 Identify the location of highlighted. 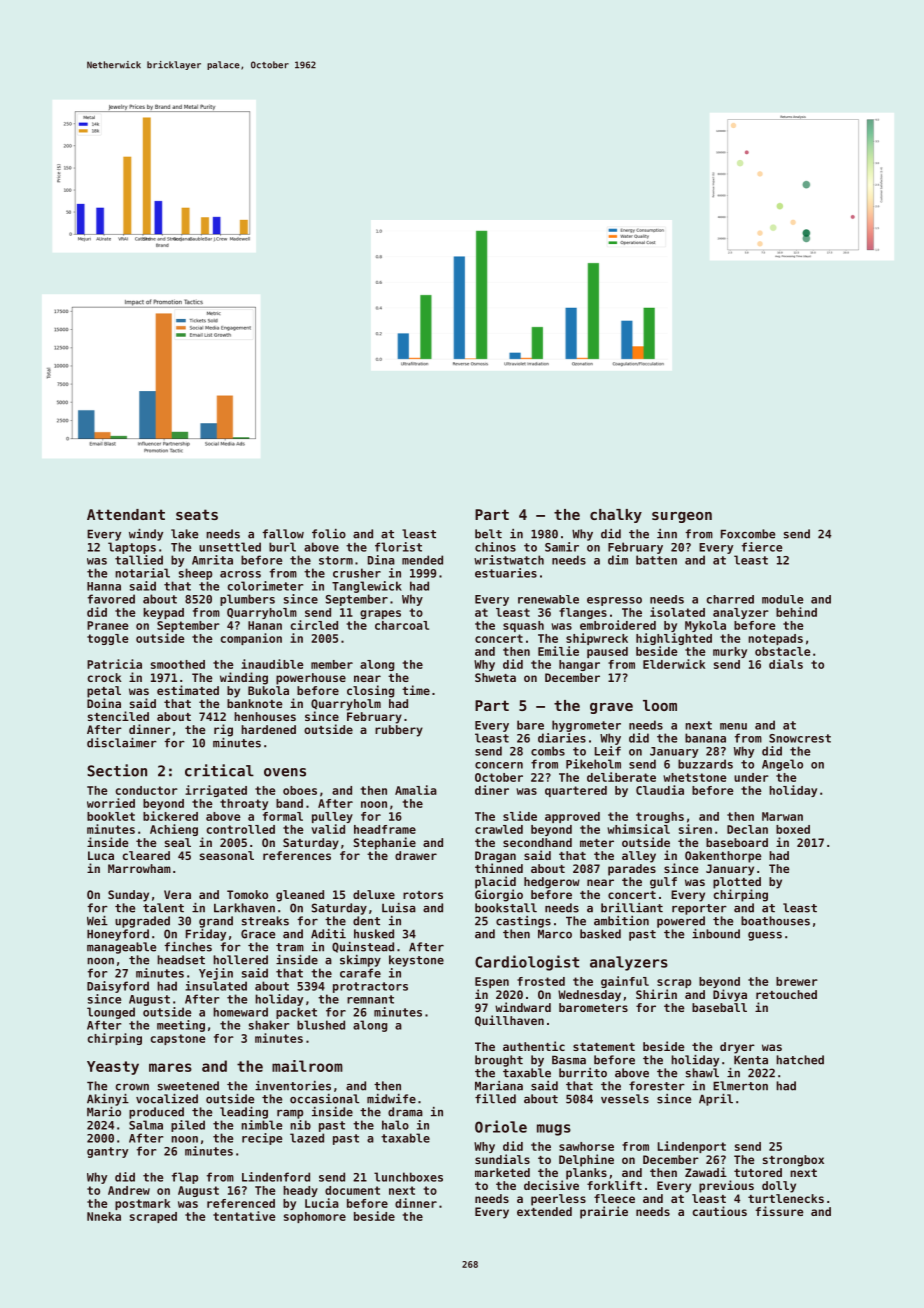
(674, 639).
